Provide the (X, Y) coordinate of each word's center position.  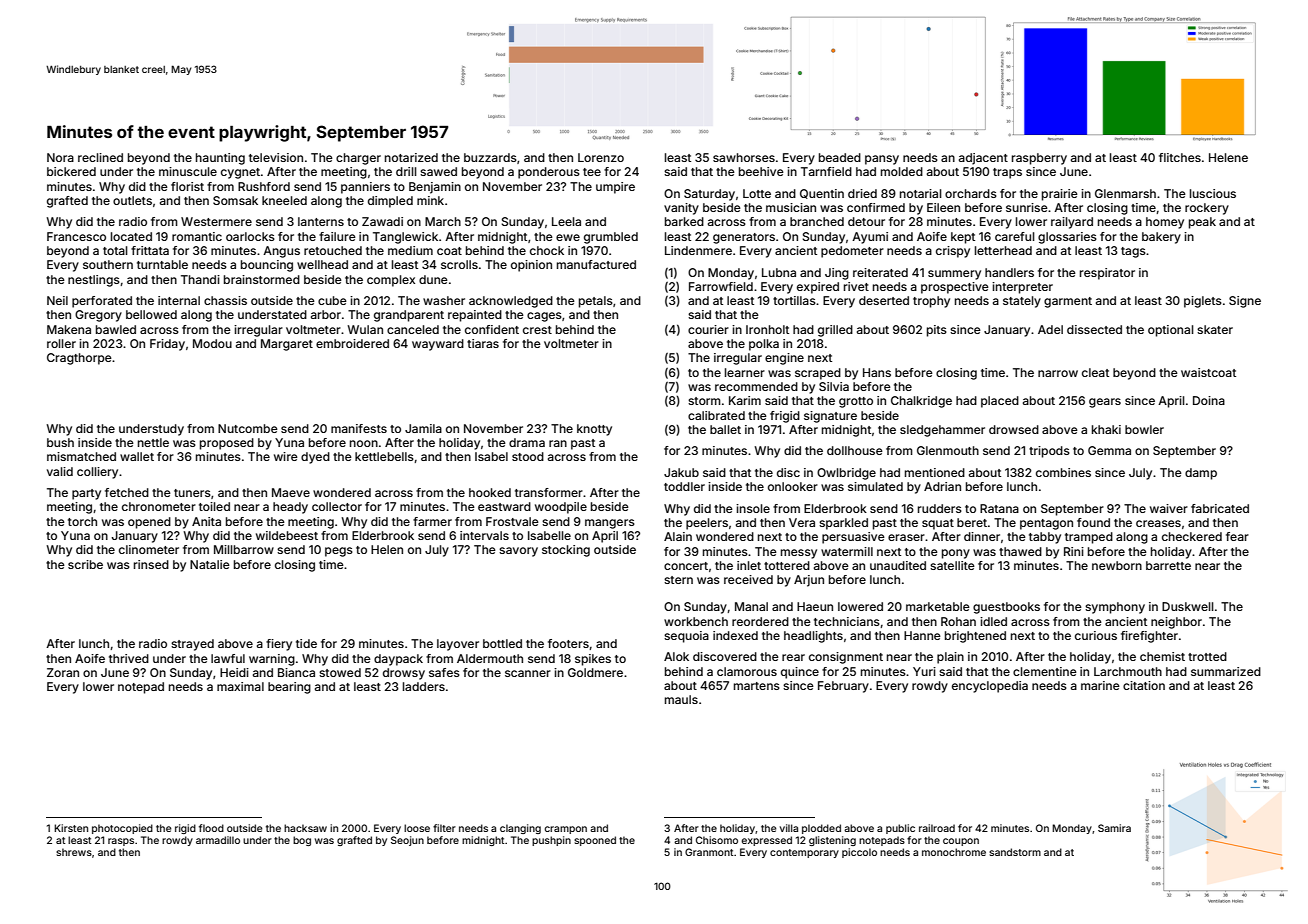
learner (745, 372)
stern (678, 580)
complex (391, 281)
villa (789, 828)
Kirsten (71, 828)
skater (1215, 329)
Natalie (210, 564)
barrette (1168, 565)
